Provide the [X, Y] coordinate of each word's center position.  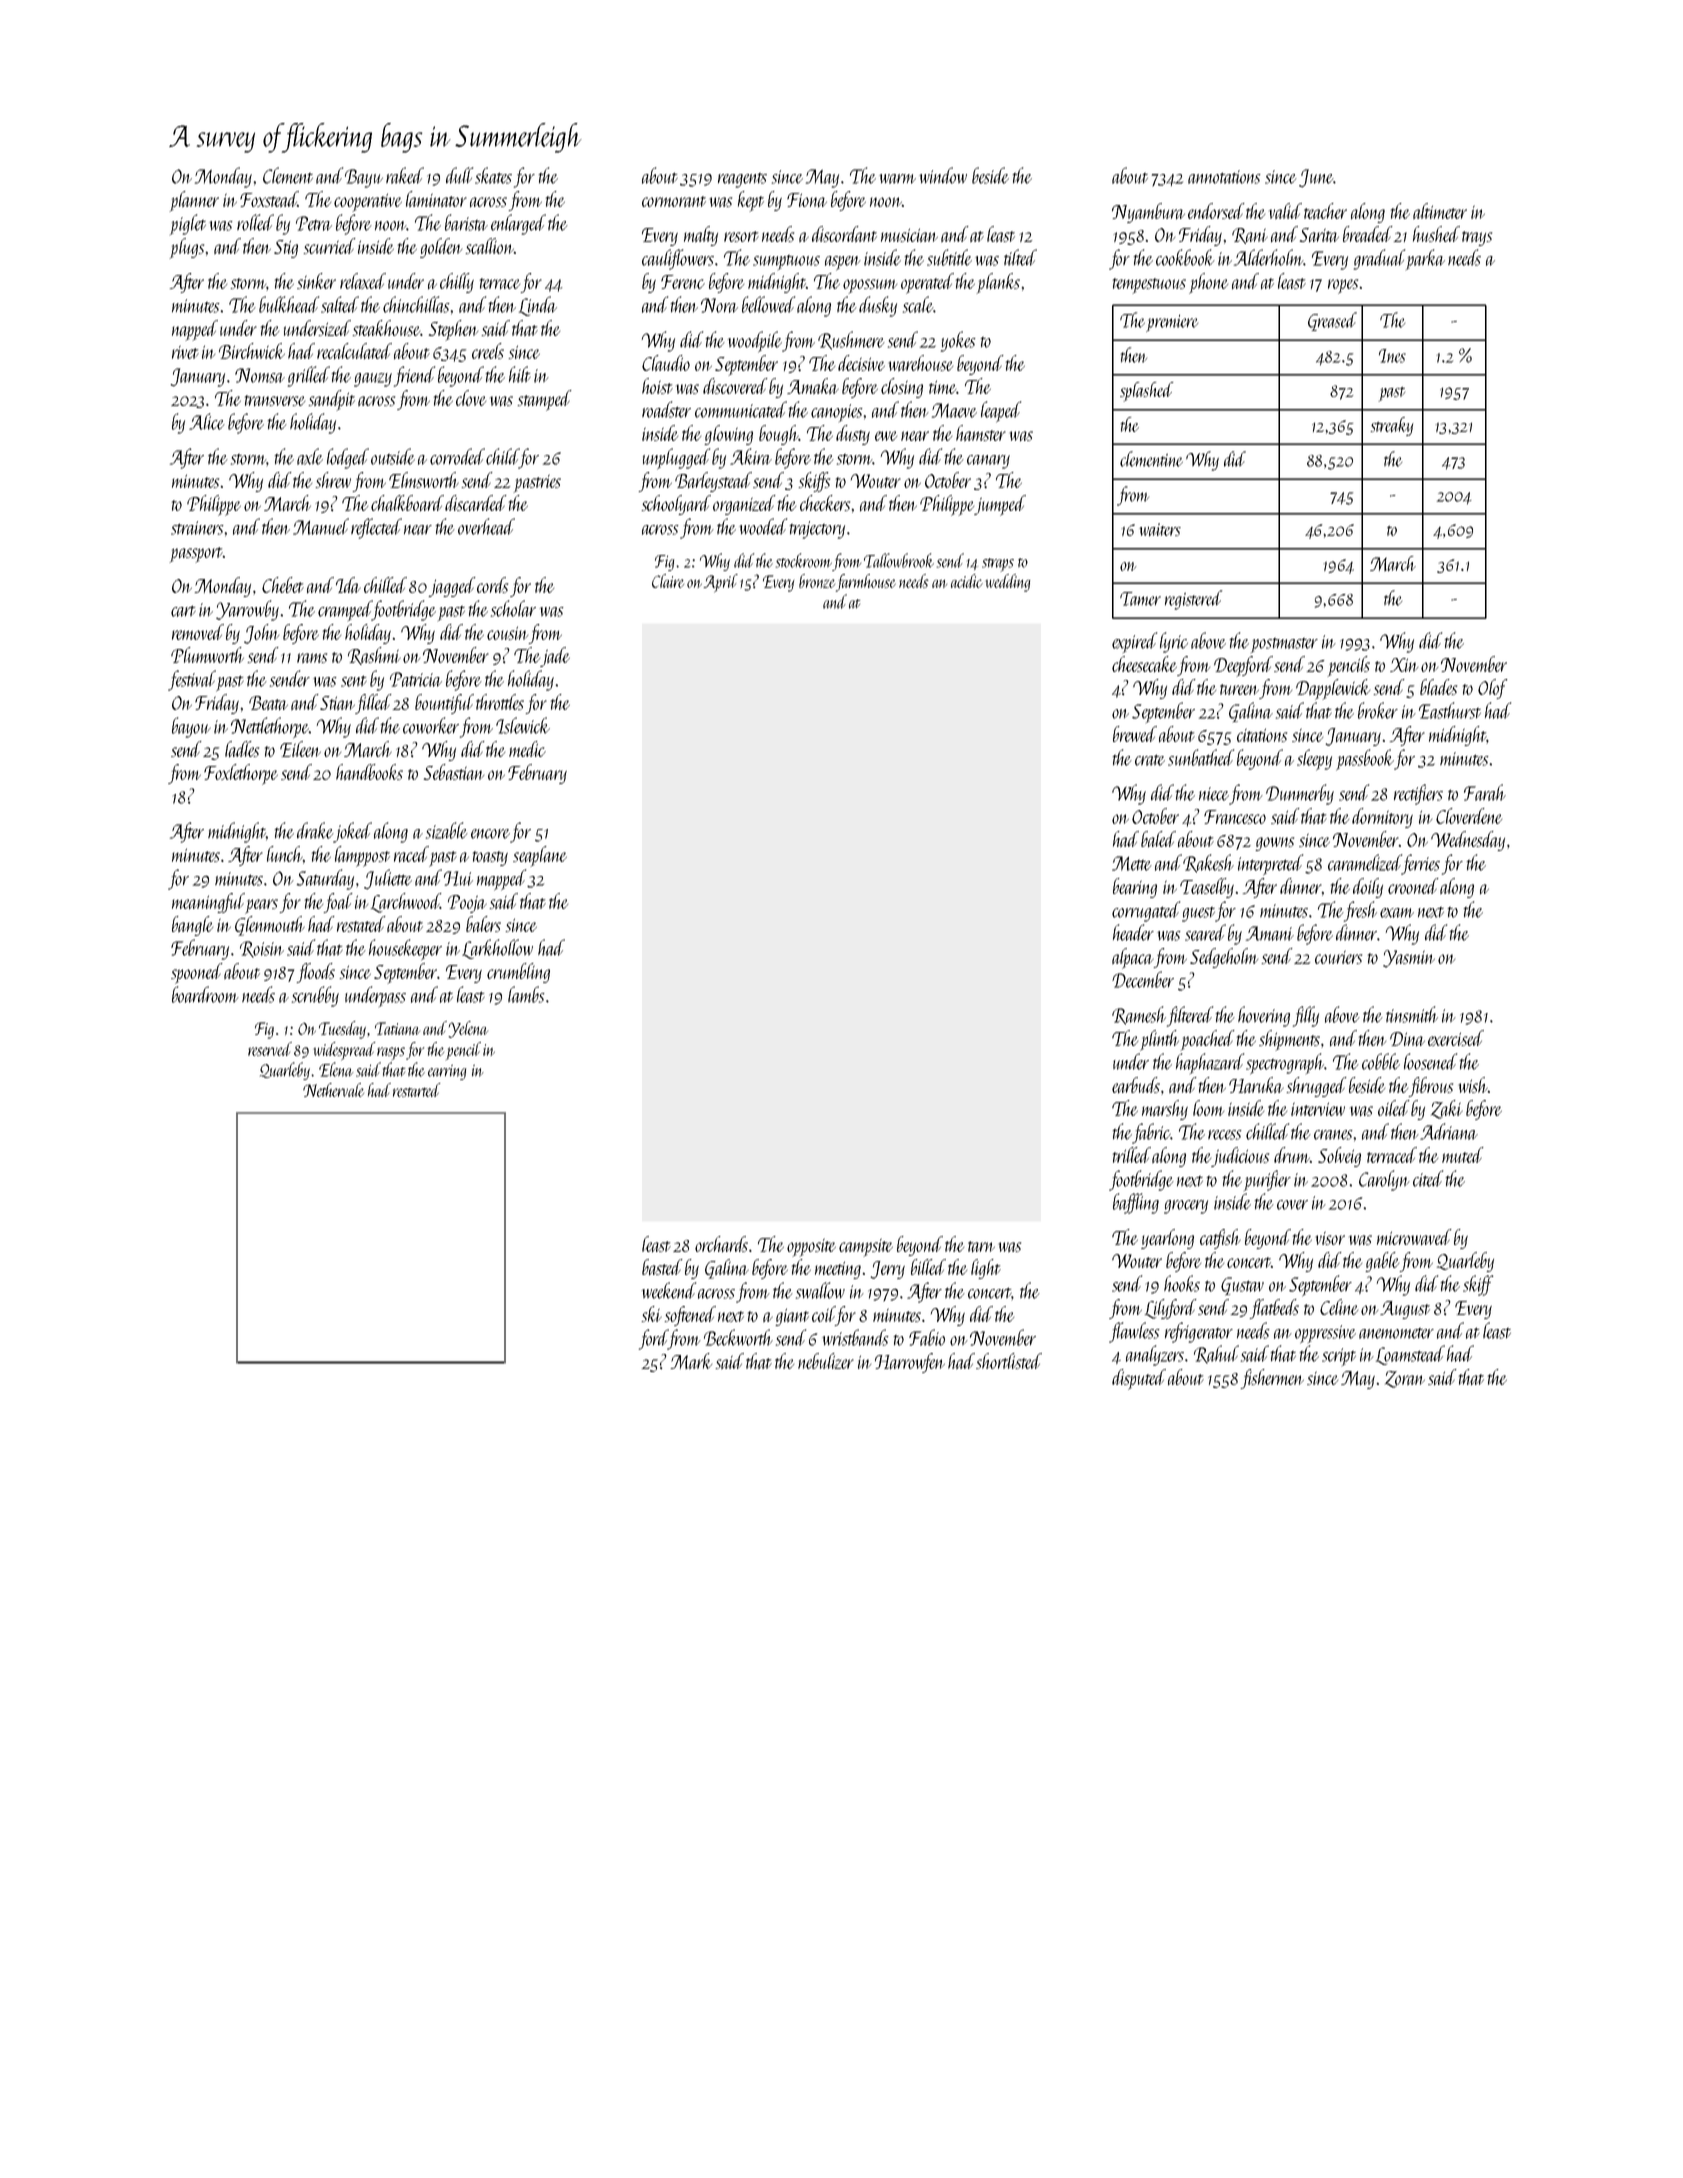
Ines [1392, 356]
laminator [436, 199]
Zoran [1405, 1379]
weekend [669, 1290]
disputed [1139, 1379]
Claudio [666, 363]
